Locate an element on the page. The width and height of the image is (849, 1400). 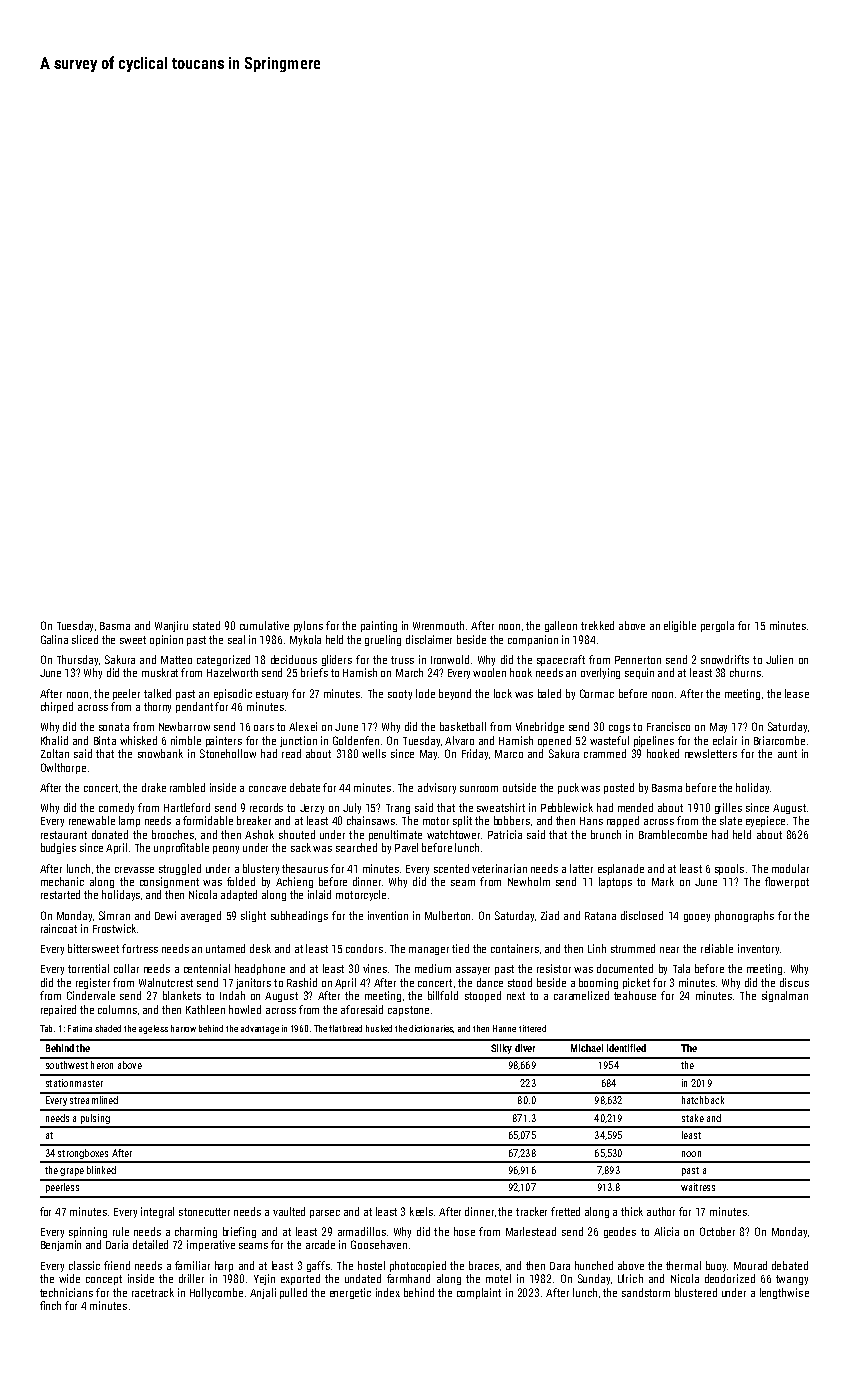
advantage is located at coordinates (260, 1029).
